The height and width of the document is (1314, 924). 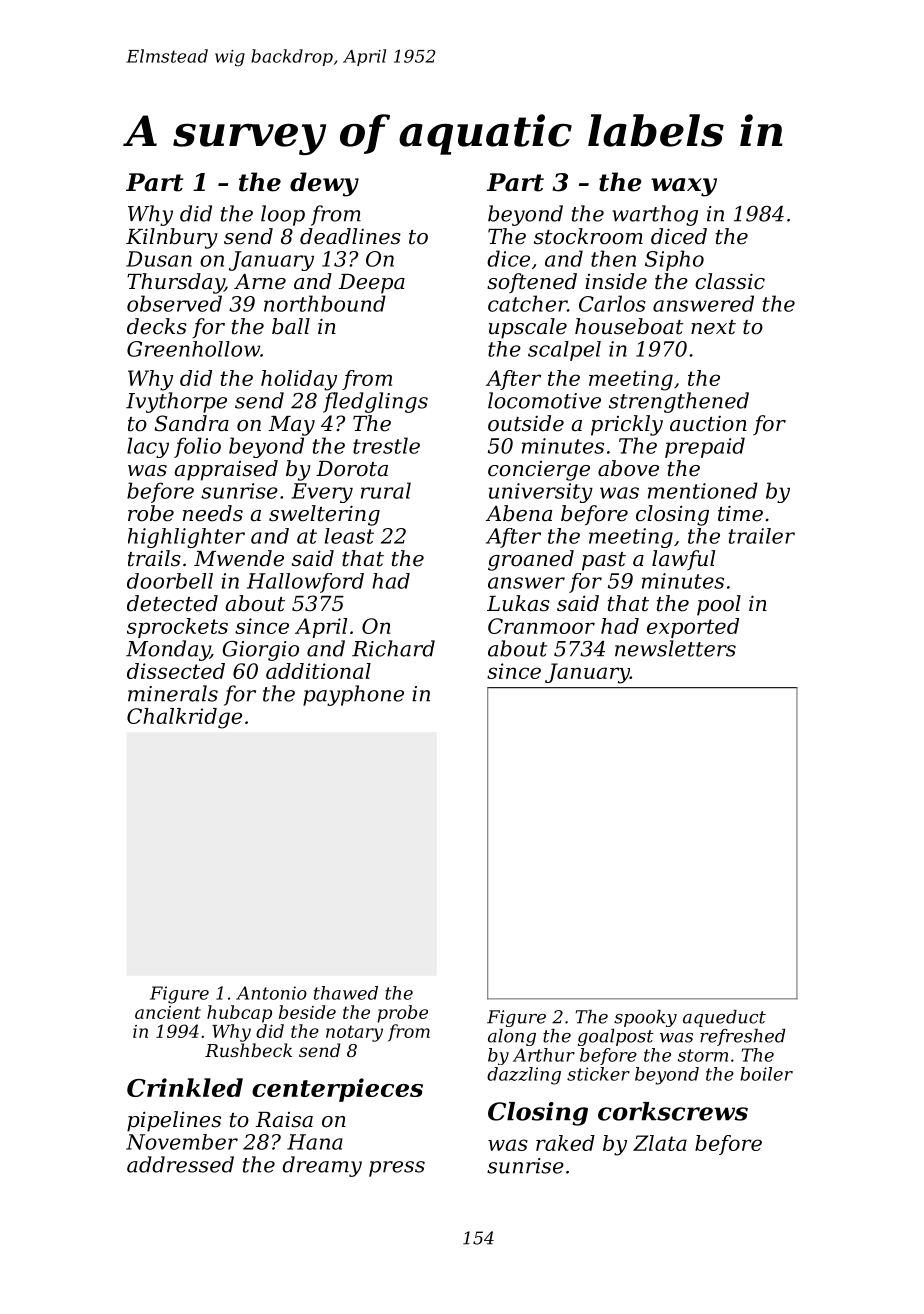 What do you see at coordinates (322, 1166) in the document?
I see `dreamy` at bounding box center [322, 1166].
